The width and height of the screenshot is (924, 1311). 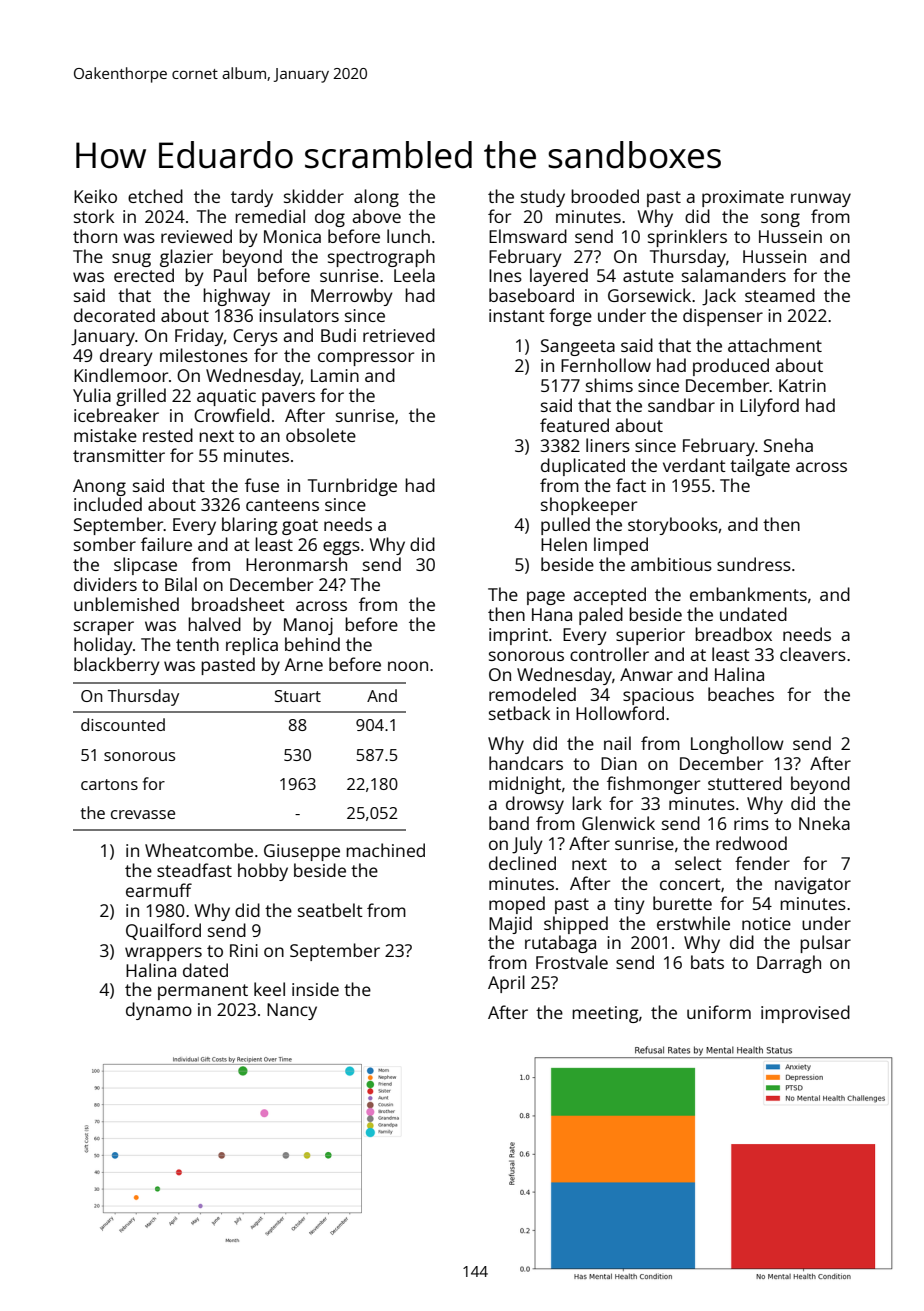 What do you see at coordinates (414, 275) in the screenshot?
I see `Leela` at bounding box center [414, 275].
